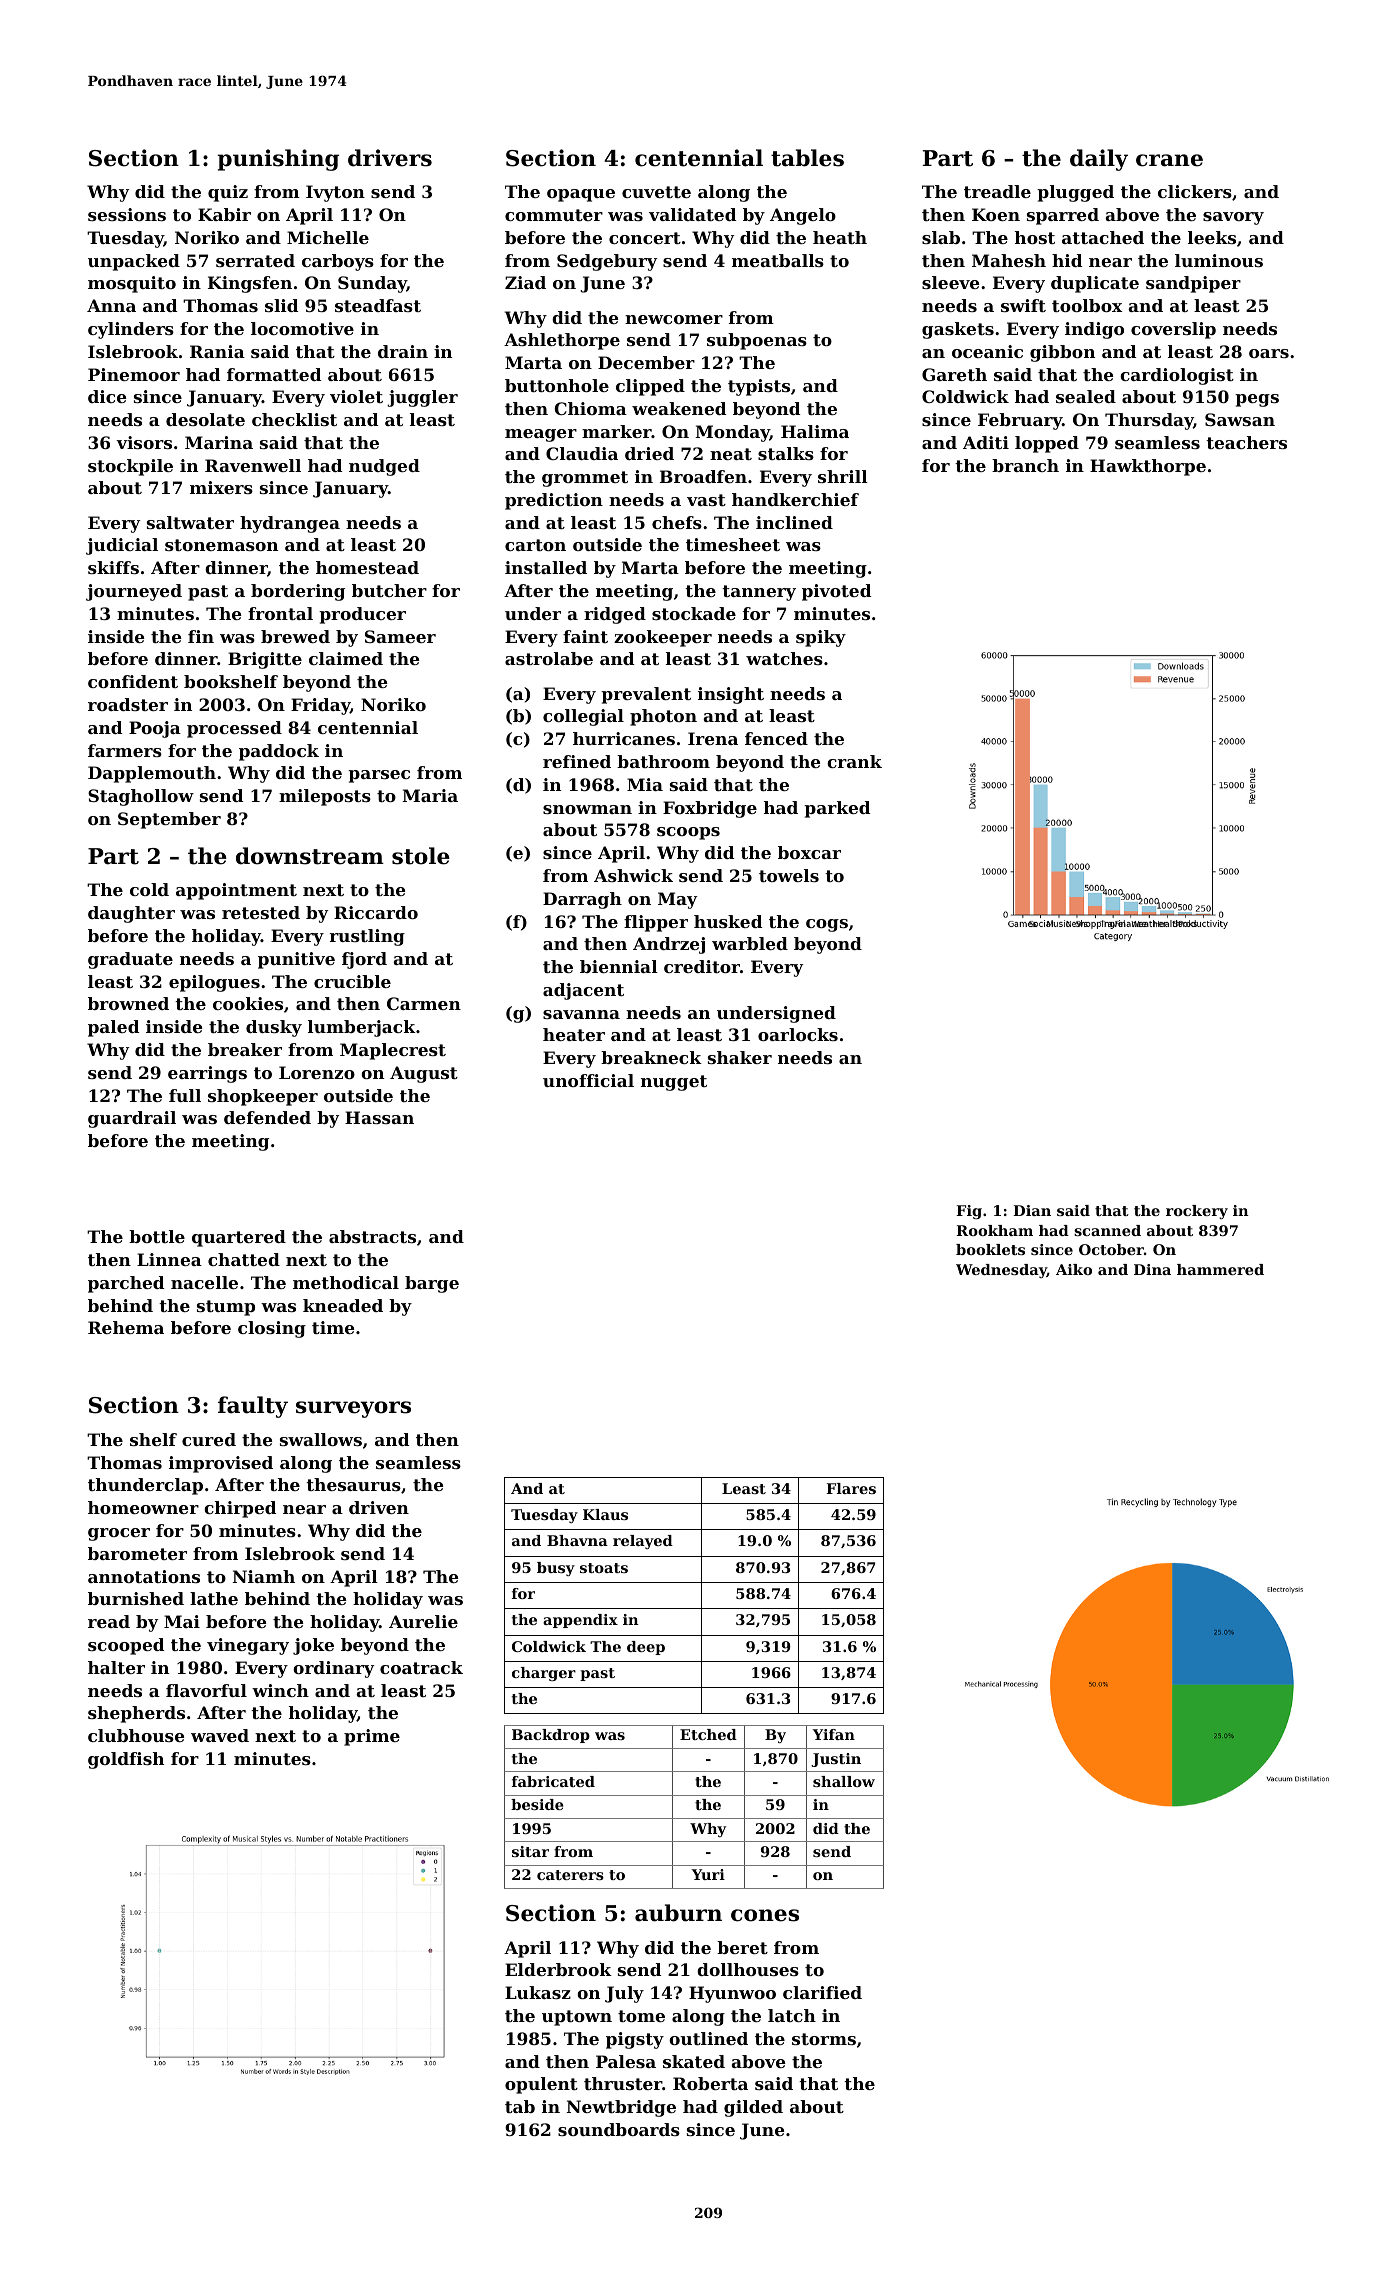 The image size is (1388, 2286). I want to click on mosquito, so click(132, 284).
